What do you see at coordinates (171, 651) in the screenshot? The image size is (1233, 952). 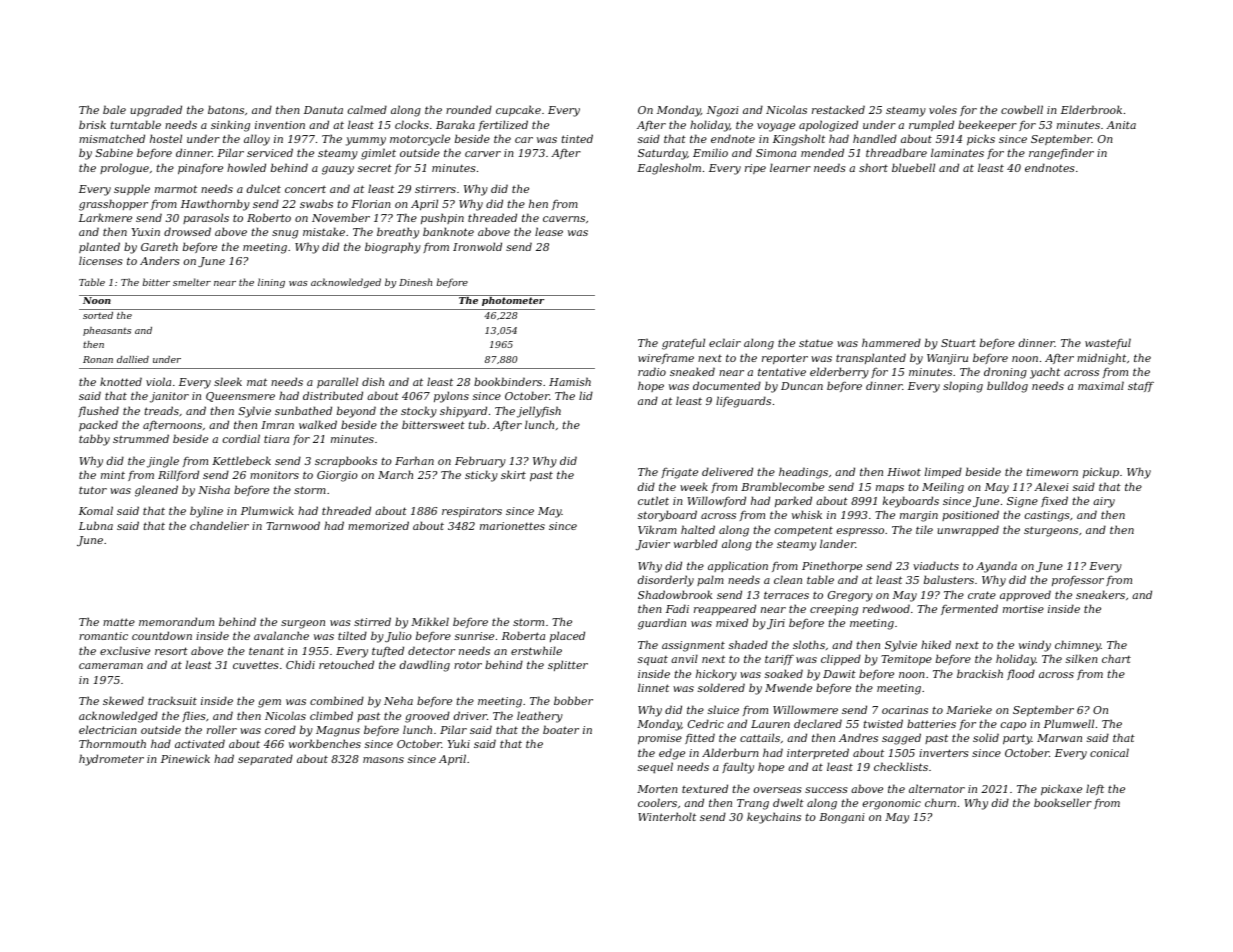 I see `resort` at bounding box center [171, 651].
